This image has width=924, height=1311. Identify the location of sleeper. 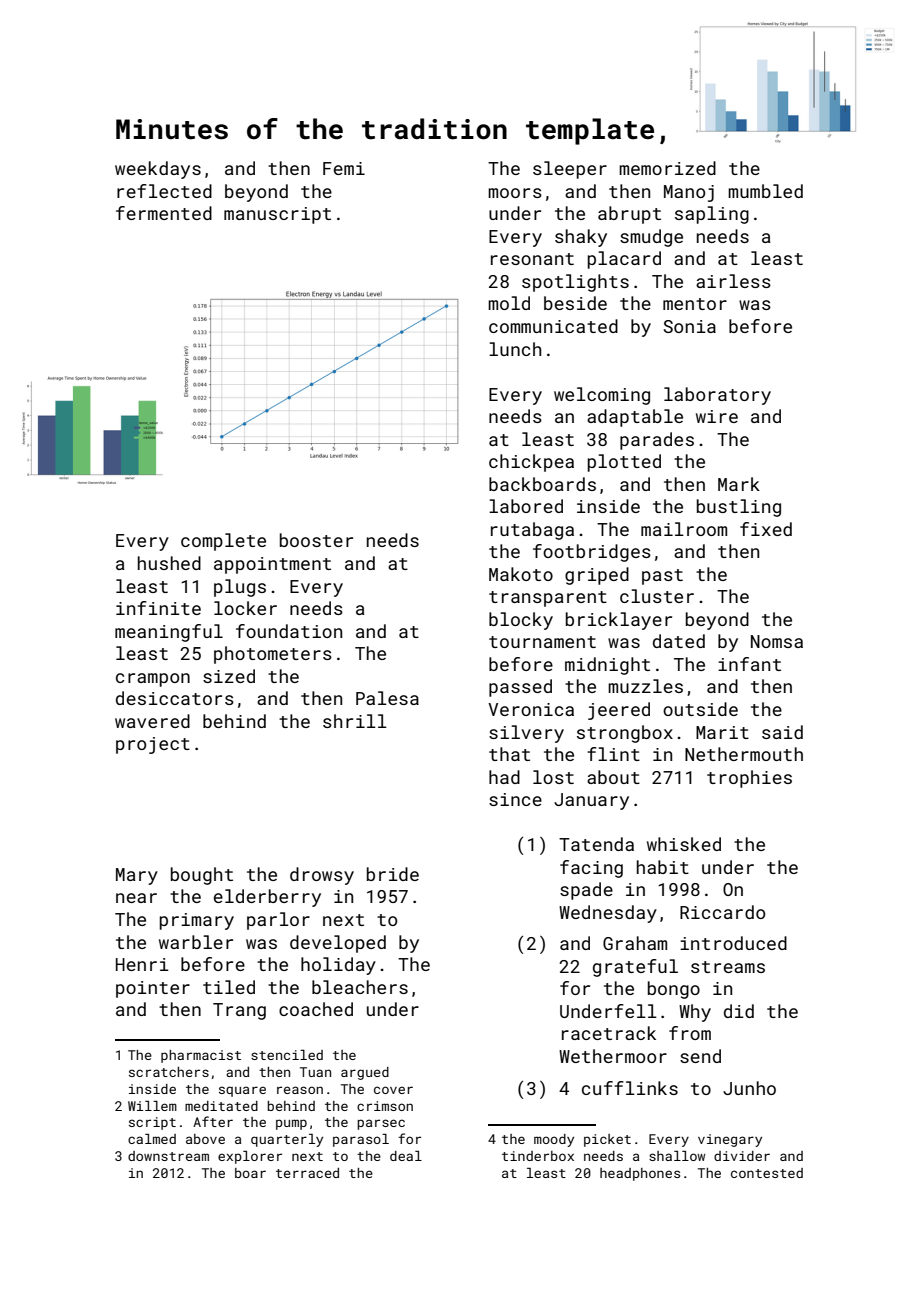
(570, 170).
